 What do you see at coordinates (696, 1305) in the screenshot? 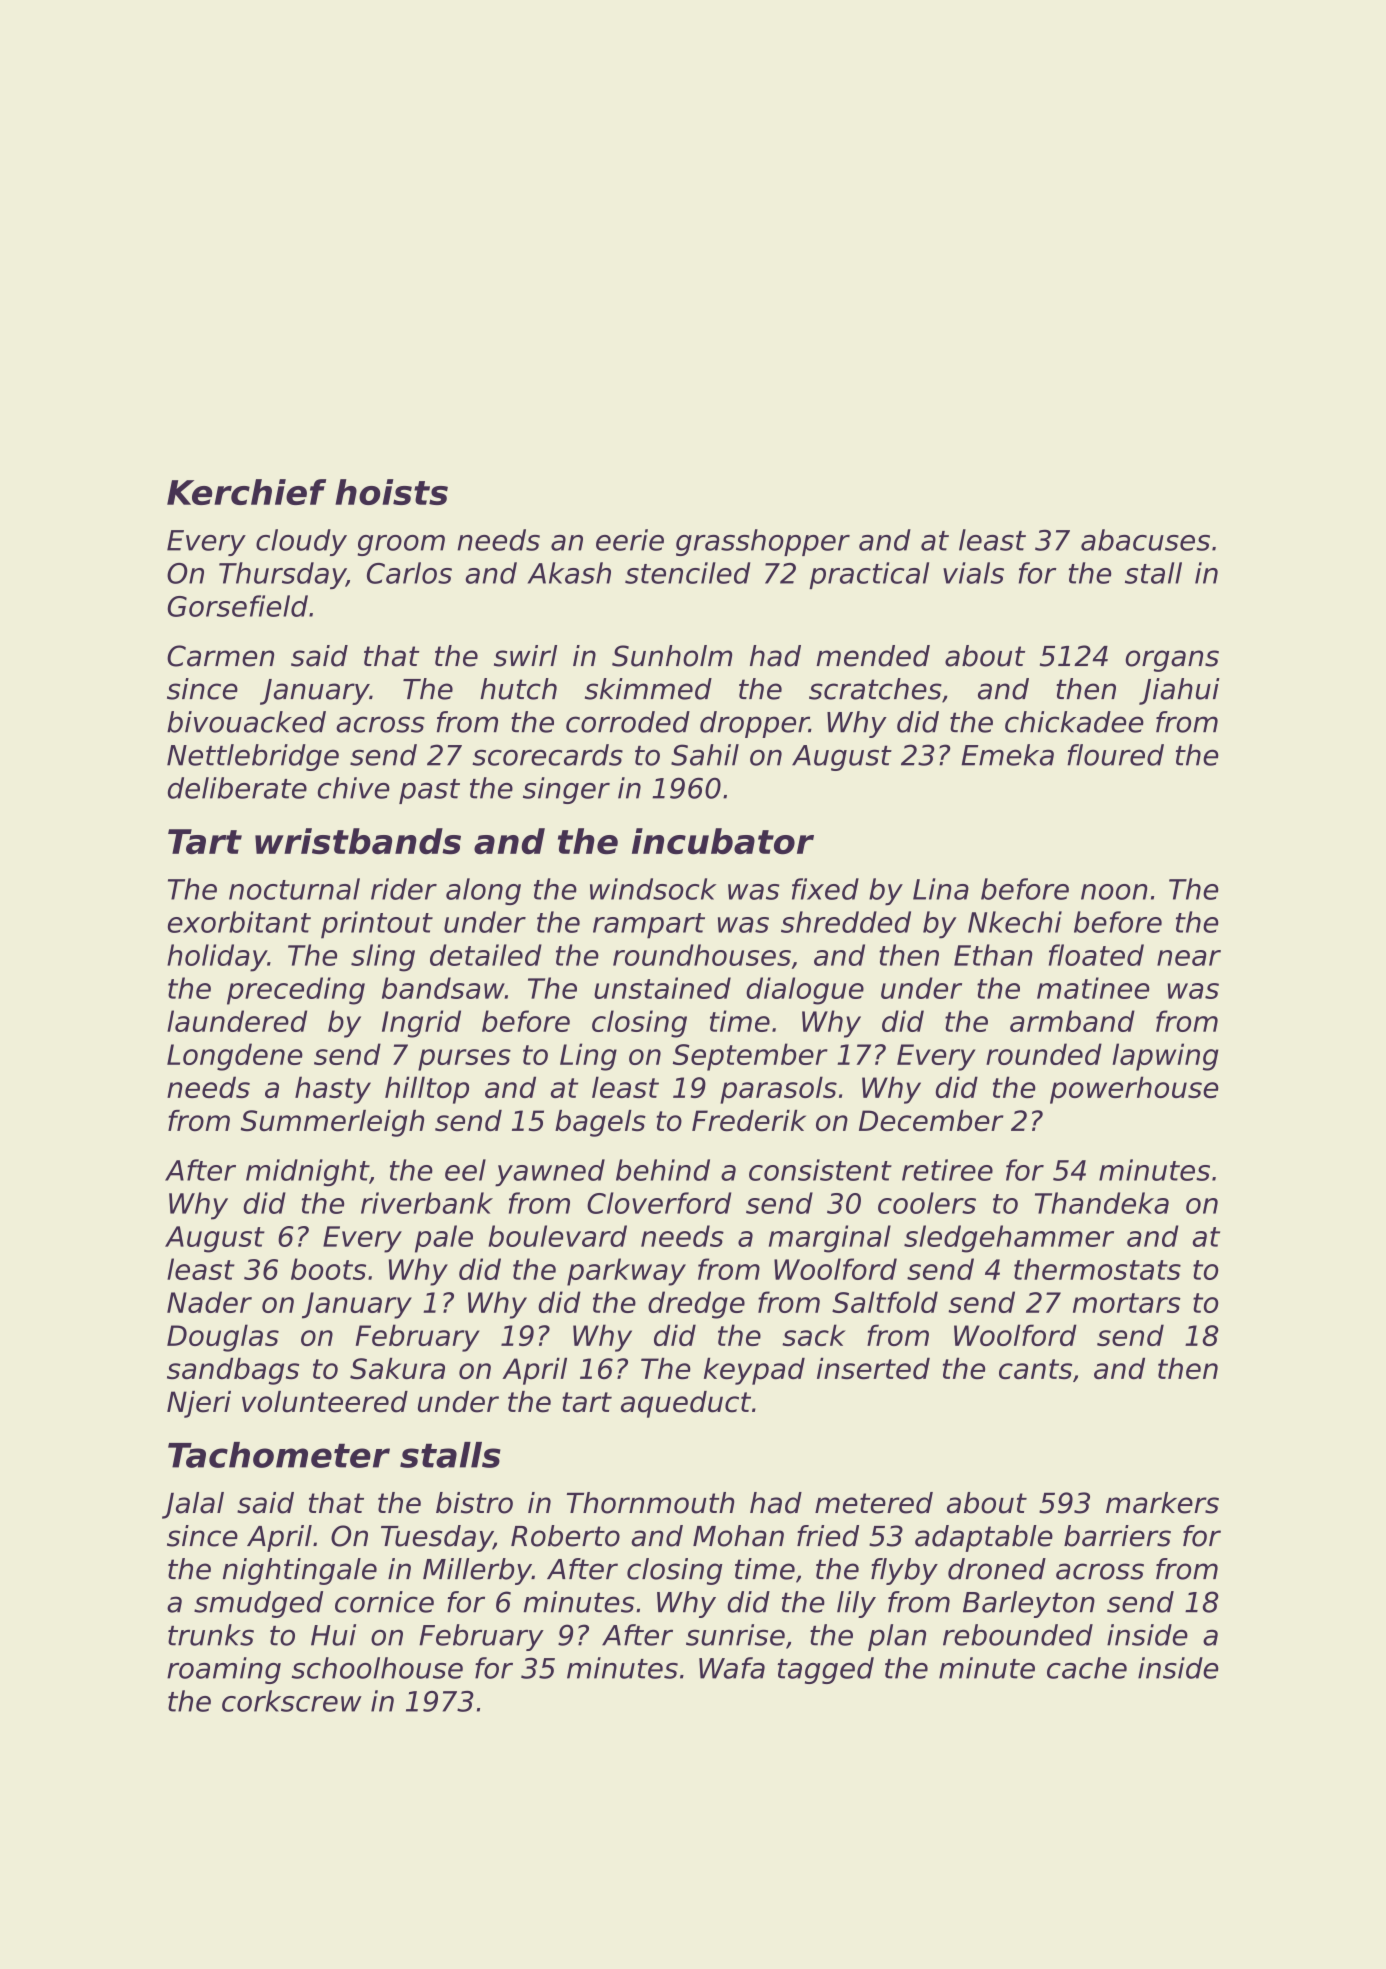
I see `dredge` at bounding box center [696, 1305].
